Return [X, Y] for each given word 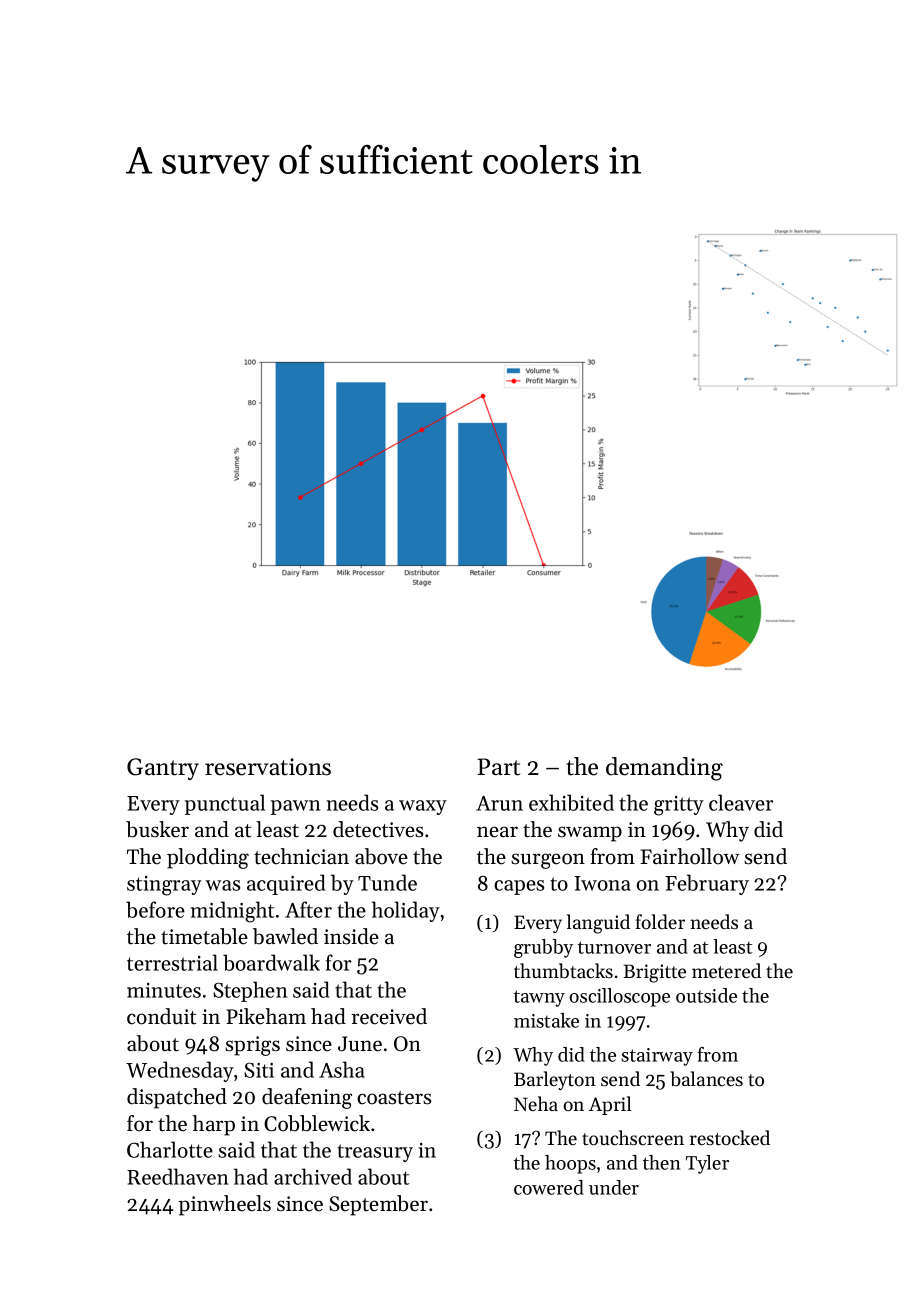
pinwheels [224, 1205]
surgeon [548, 861]
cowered [549, 1187]
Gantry [163, 769]
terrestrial [172, 962]
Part [499, 767]
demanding [664, 769]
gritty [679, 806]
